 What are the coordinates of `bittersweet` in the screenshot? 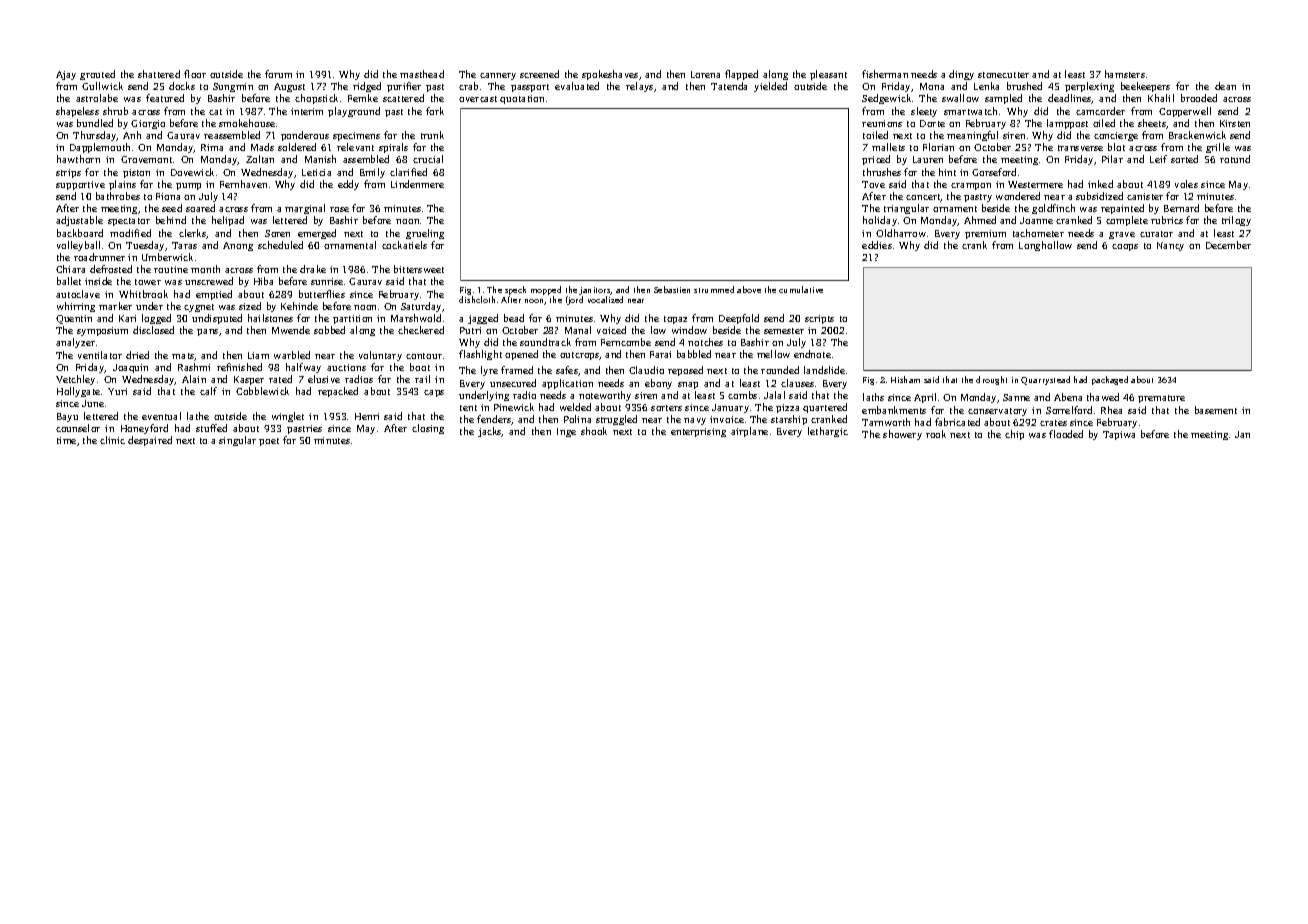 It's located at (419, 269).
